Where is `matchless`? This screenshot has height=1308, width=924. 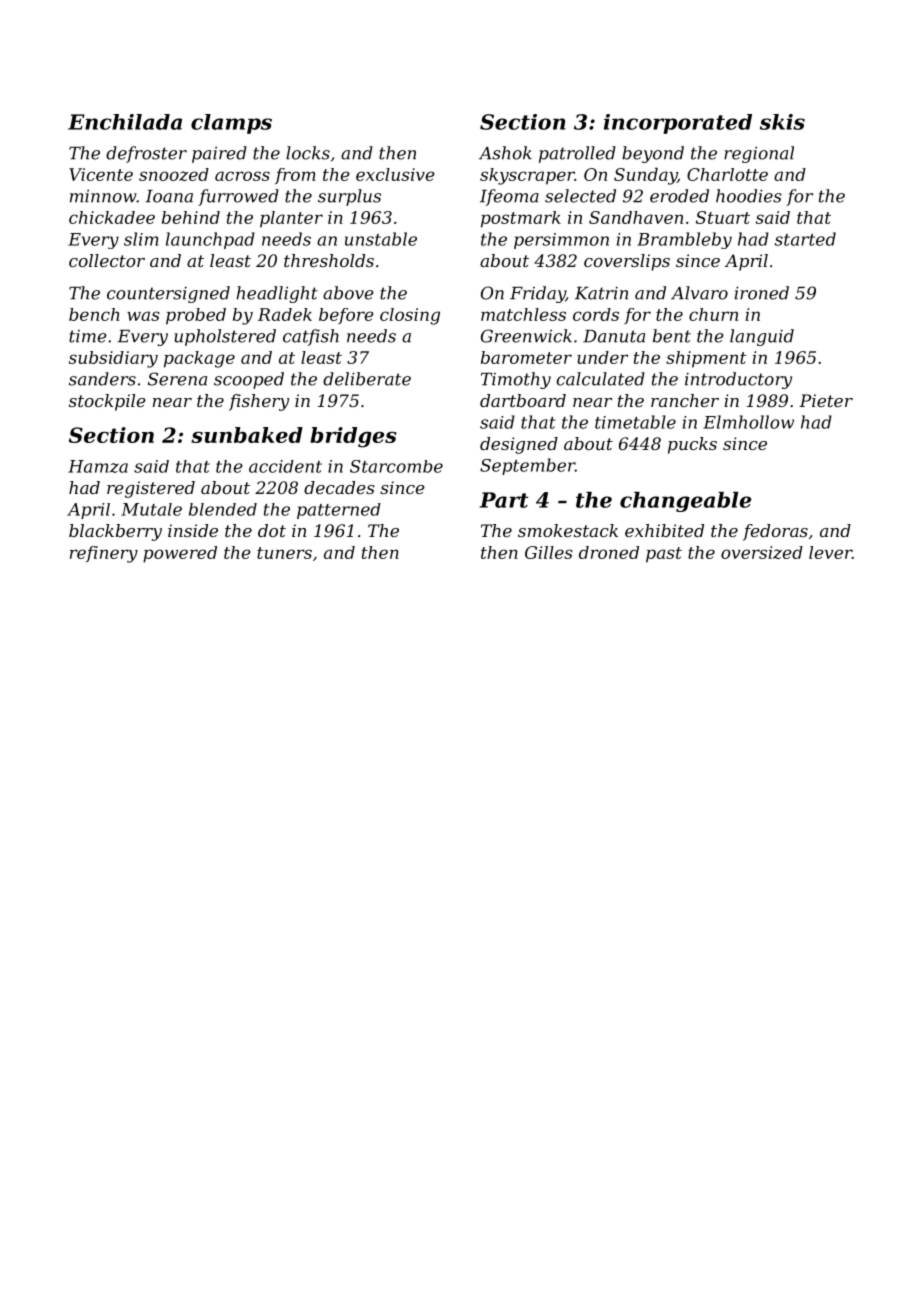
matchless is located at coordinates (523, 314).
